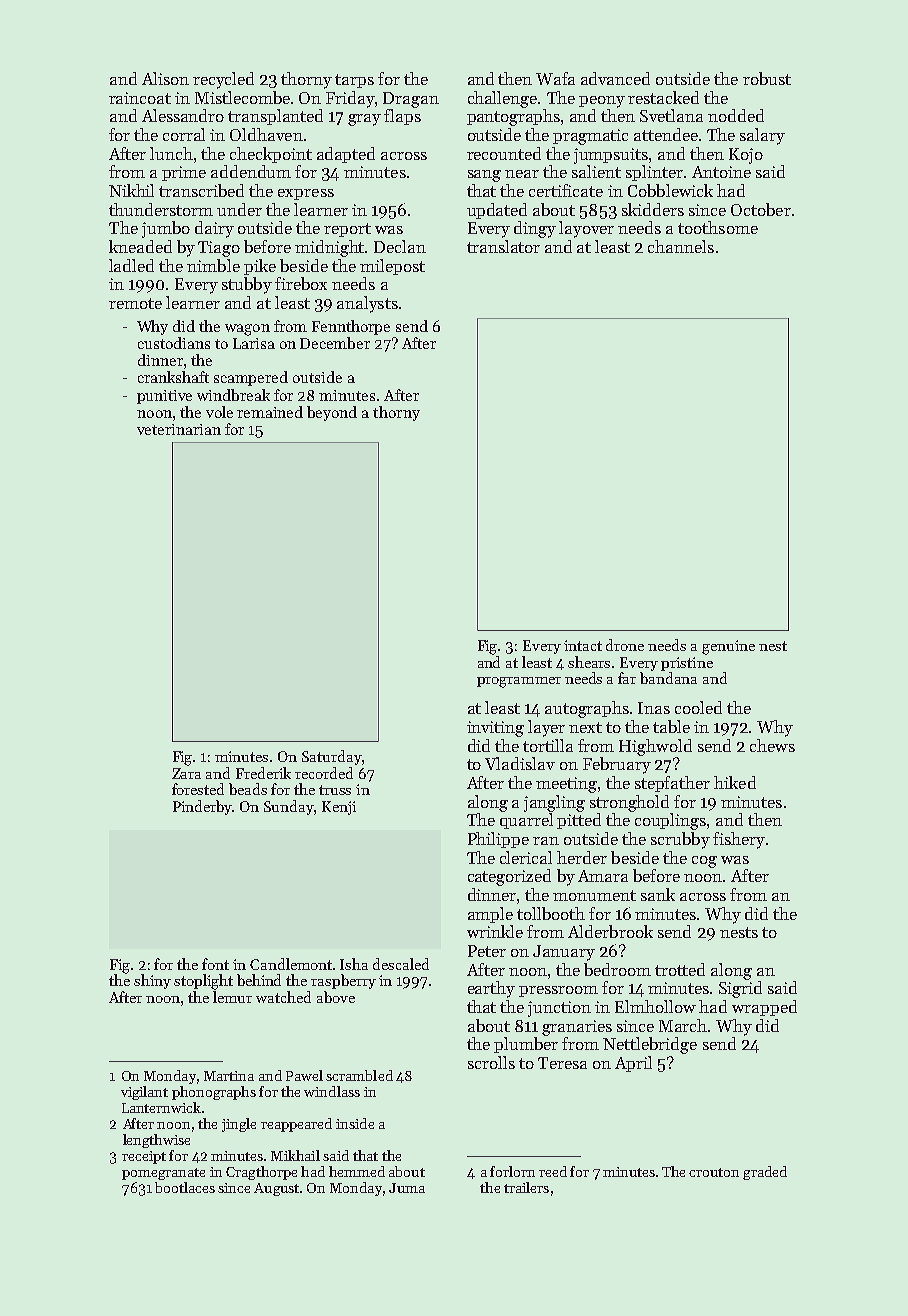 This image has width=908, height=1316. What do you see at coordinates (625, 645) in the image?
I see `drone` at bounding box center [625, 645].
